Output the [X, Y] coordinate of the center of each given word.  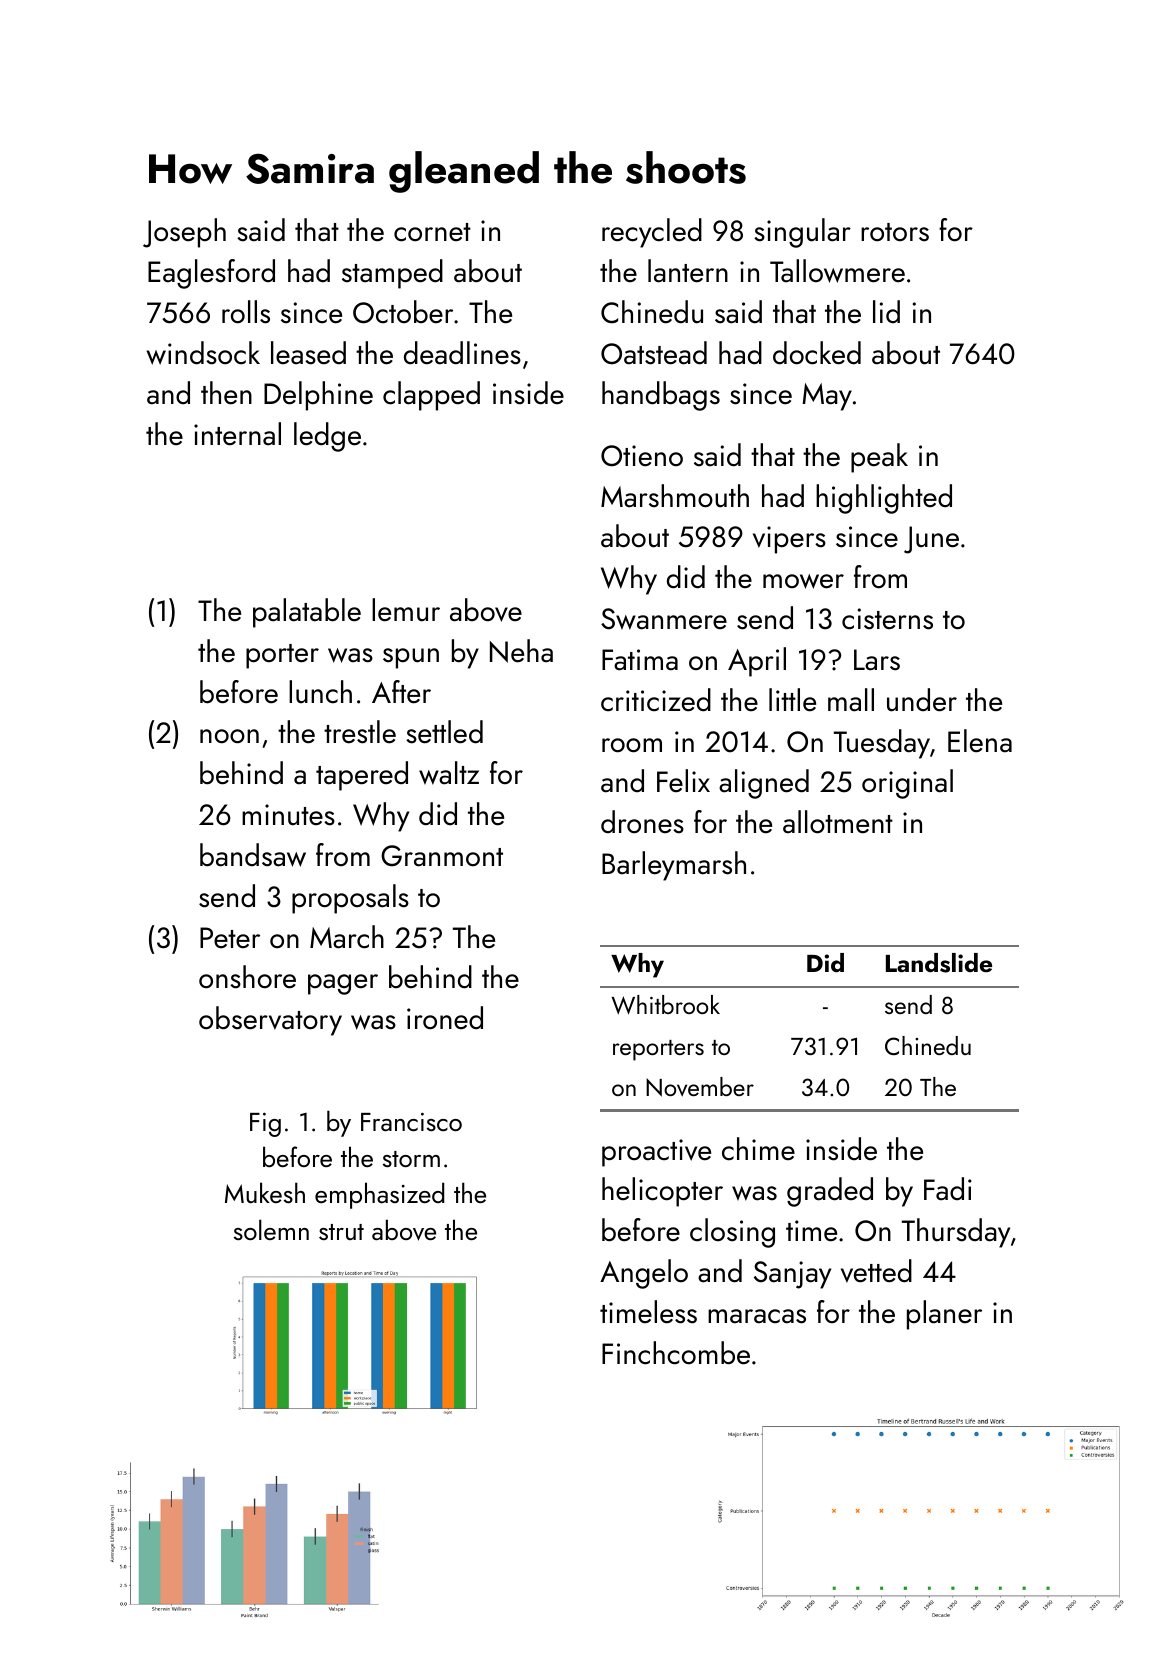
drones [642, 822]
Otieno [642, 456]
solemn [271, 1229]
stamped [392, 274]
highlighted [884, 499]
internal [237, 434]
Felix [683, 780]
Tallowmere [837, 271]
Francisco [411, 1121]
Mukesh [265, 1192]
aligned [764, 784]
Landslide [939, 963]
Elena [980, 741]
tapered [362, 776]
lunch [320, 692]
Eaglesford [211, 274]
